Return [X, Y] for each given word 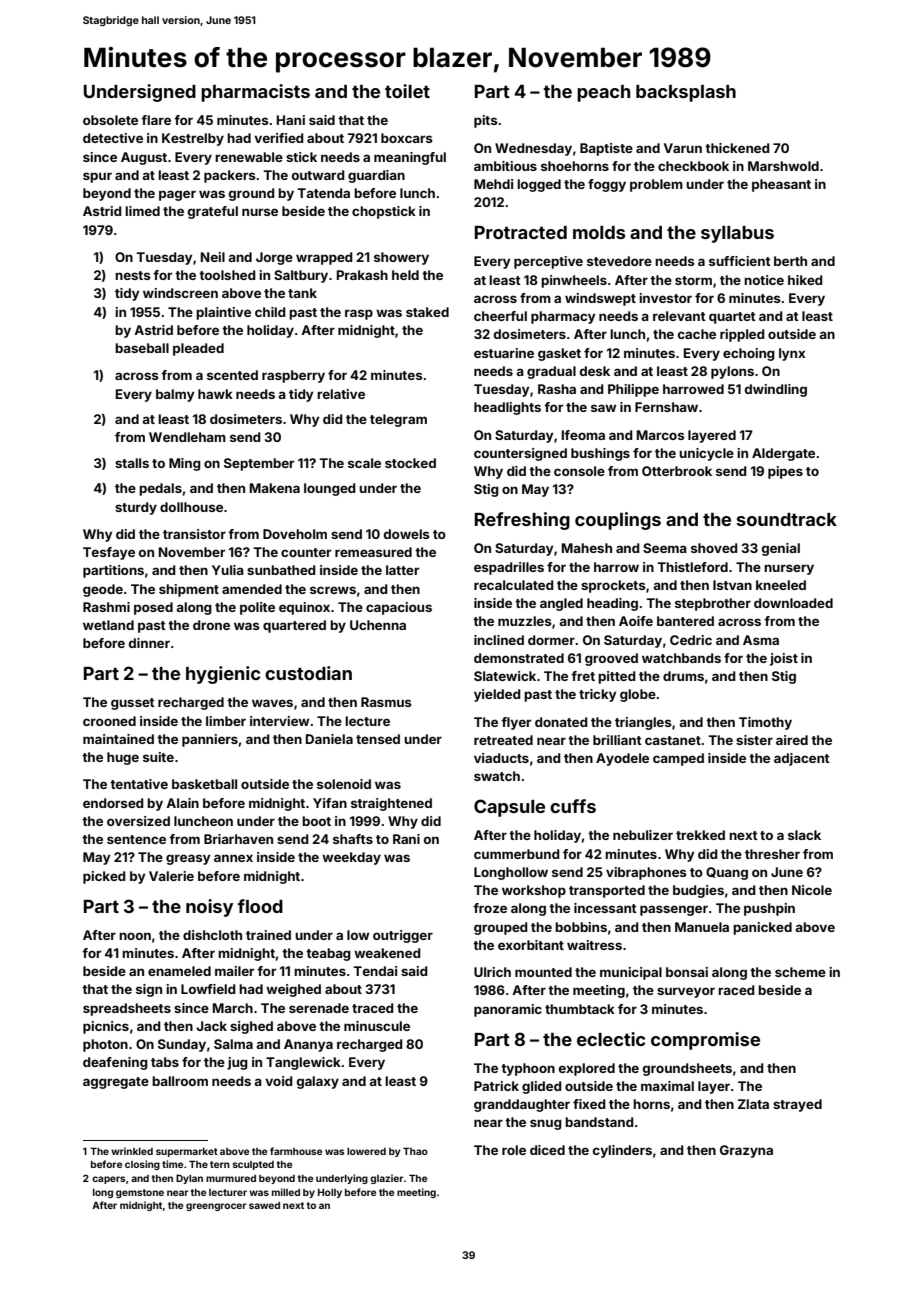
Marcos [661, 435]
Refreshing [522, 521]
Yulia [228, 570]
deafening [115, 1063]
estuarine [504, 353]
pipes [785, 472]
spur [97, 177]
